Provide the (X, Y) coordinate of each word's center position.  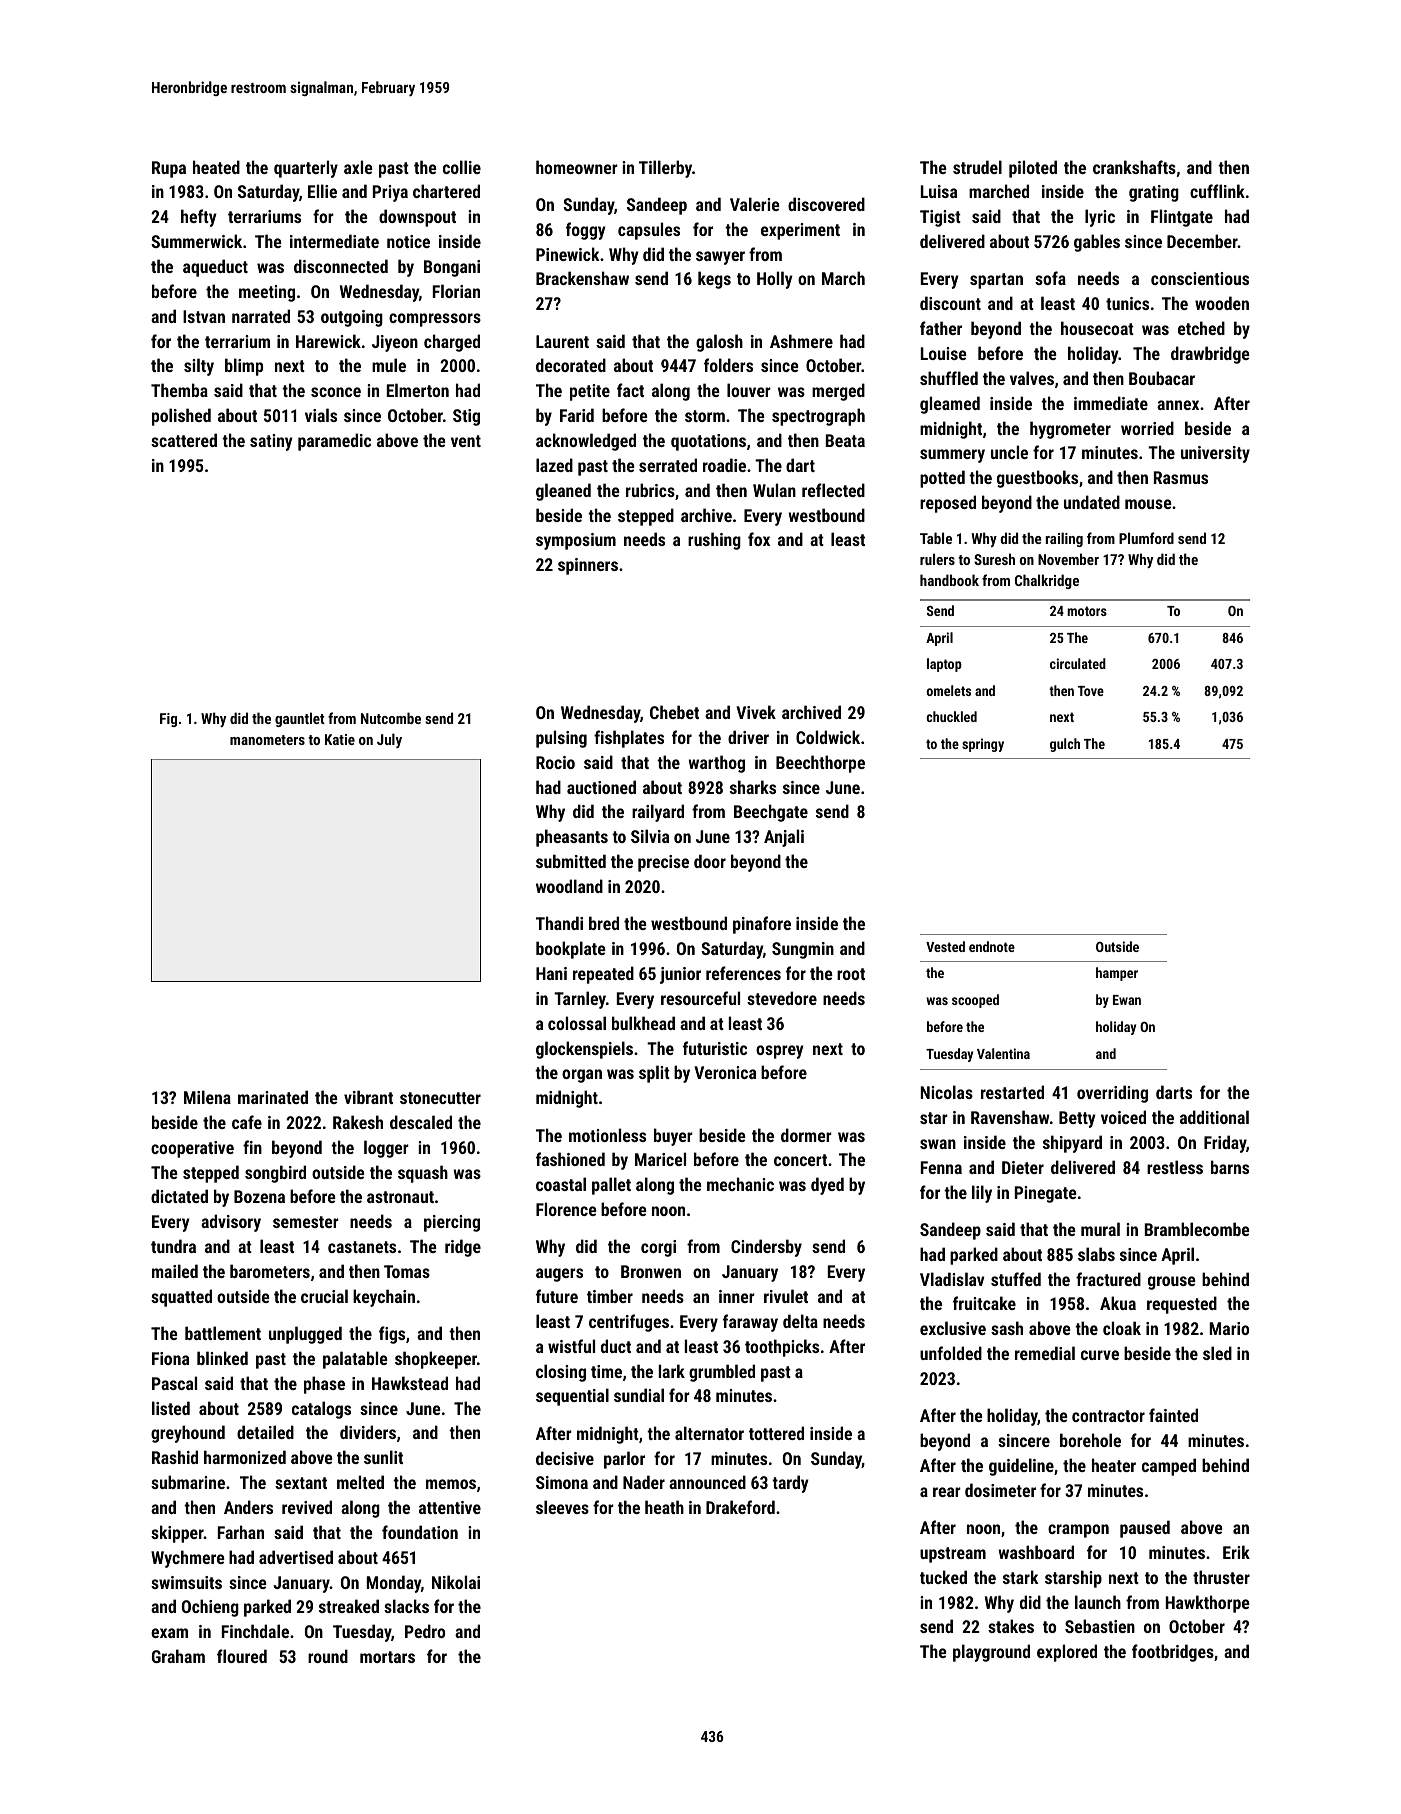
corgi (658, 1248)
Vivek (756, 712)
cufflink (1217, 191)
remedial (1045, 1353)
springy (983, 745)
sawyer (720, 258)
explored (1067, 1653)
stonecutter (440, 1098)
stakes (1011, 1626)
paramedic (334, 442)
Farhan (241, 1532)
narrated (261, 316)
